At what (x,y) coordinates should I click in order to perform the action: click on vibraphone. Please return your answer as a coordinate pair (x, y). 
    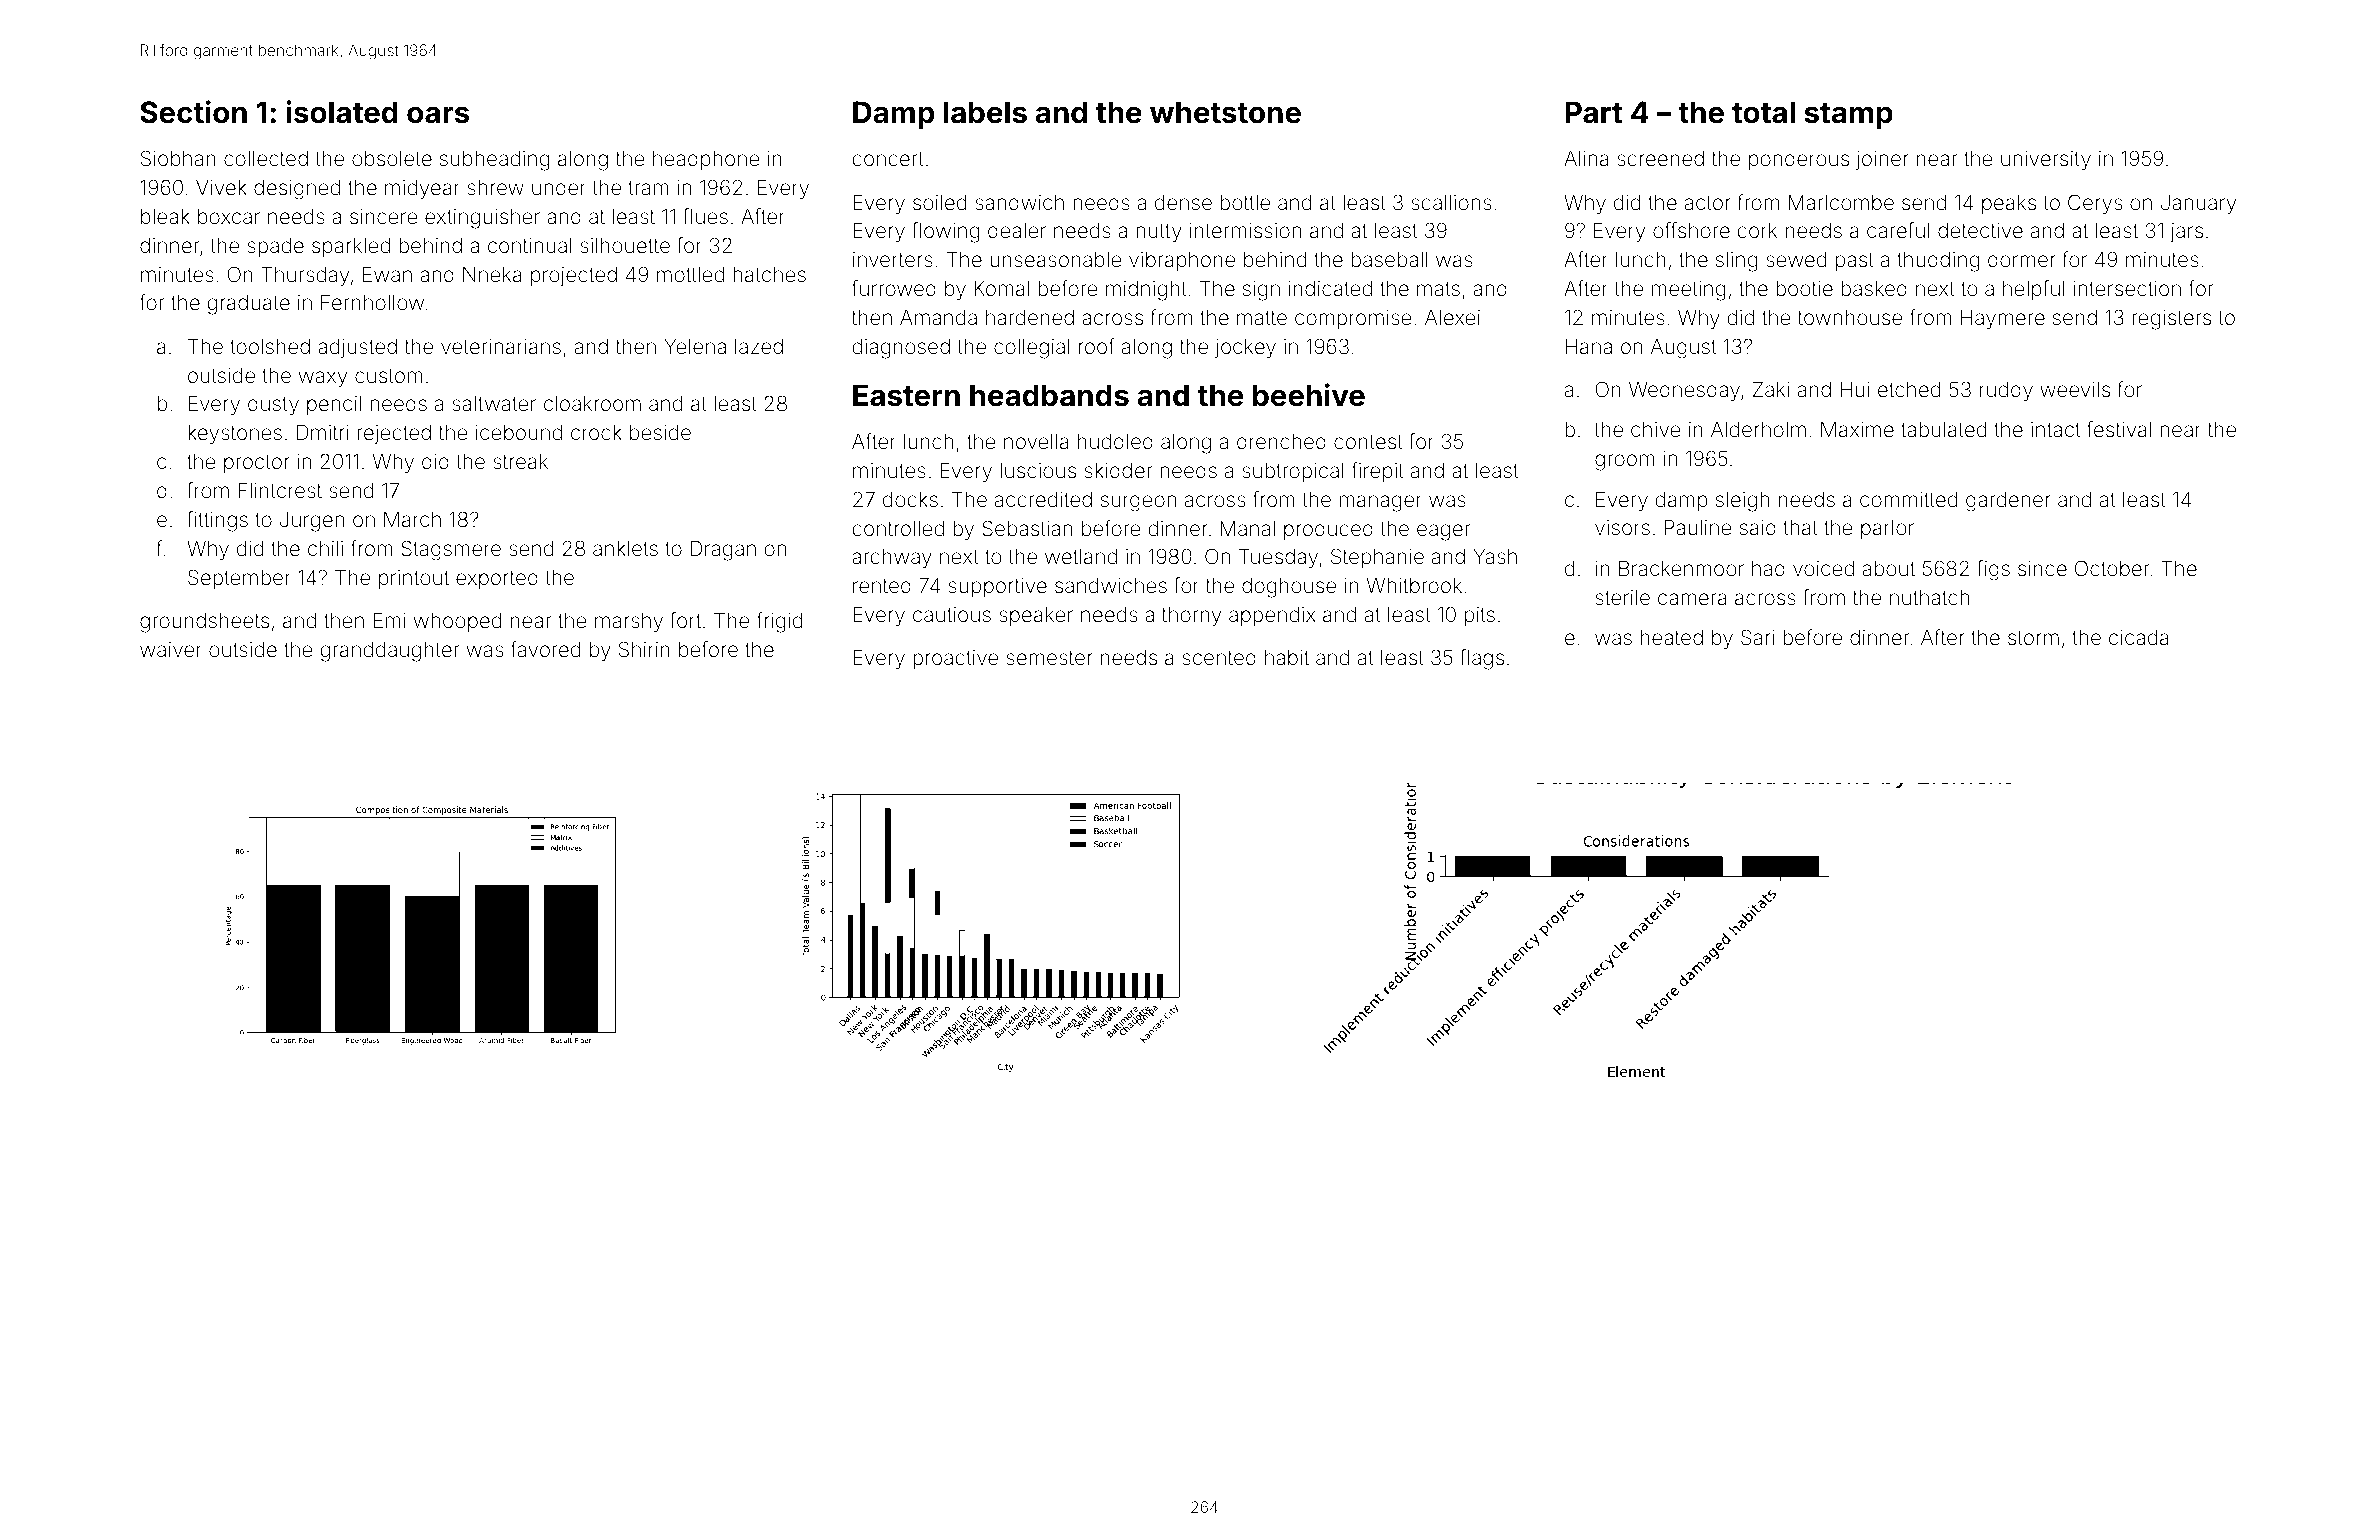
    Looking at the image, I should click on (1182, 261).
